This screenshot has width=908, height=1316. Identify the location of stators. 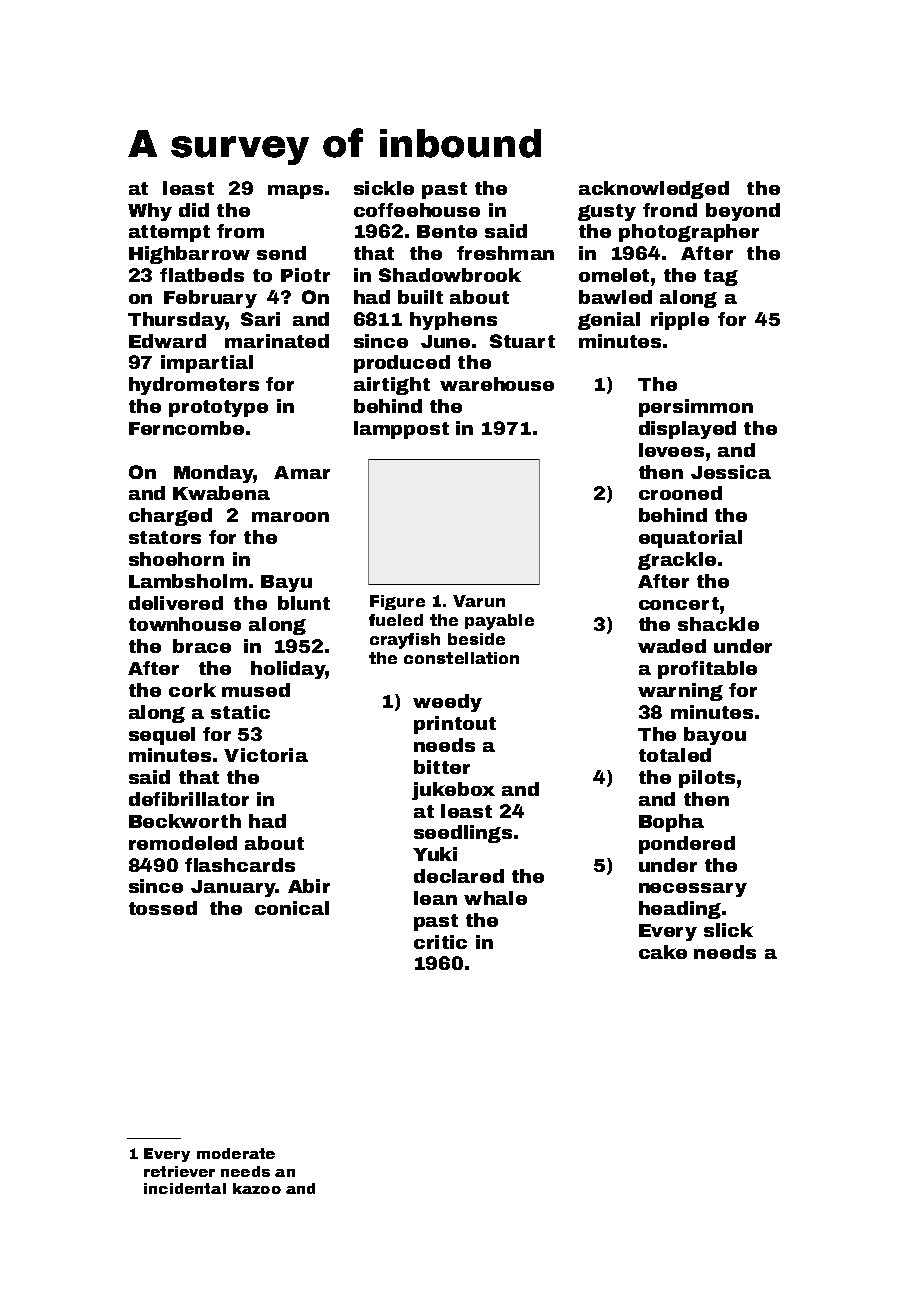
(165, 537).
